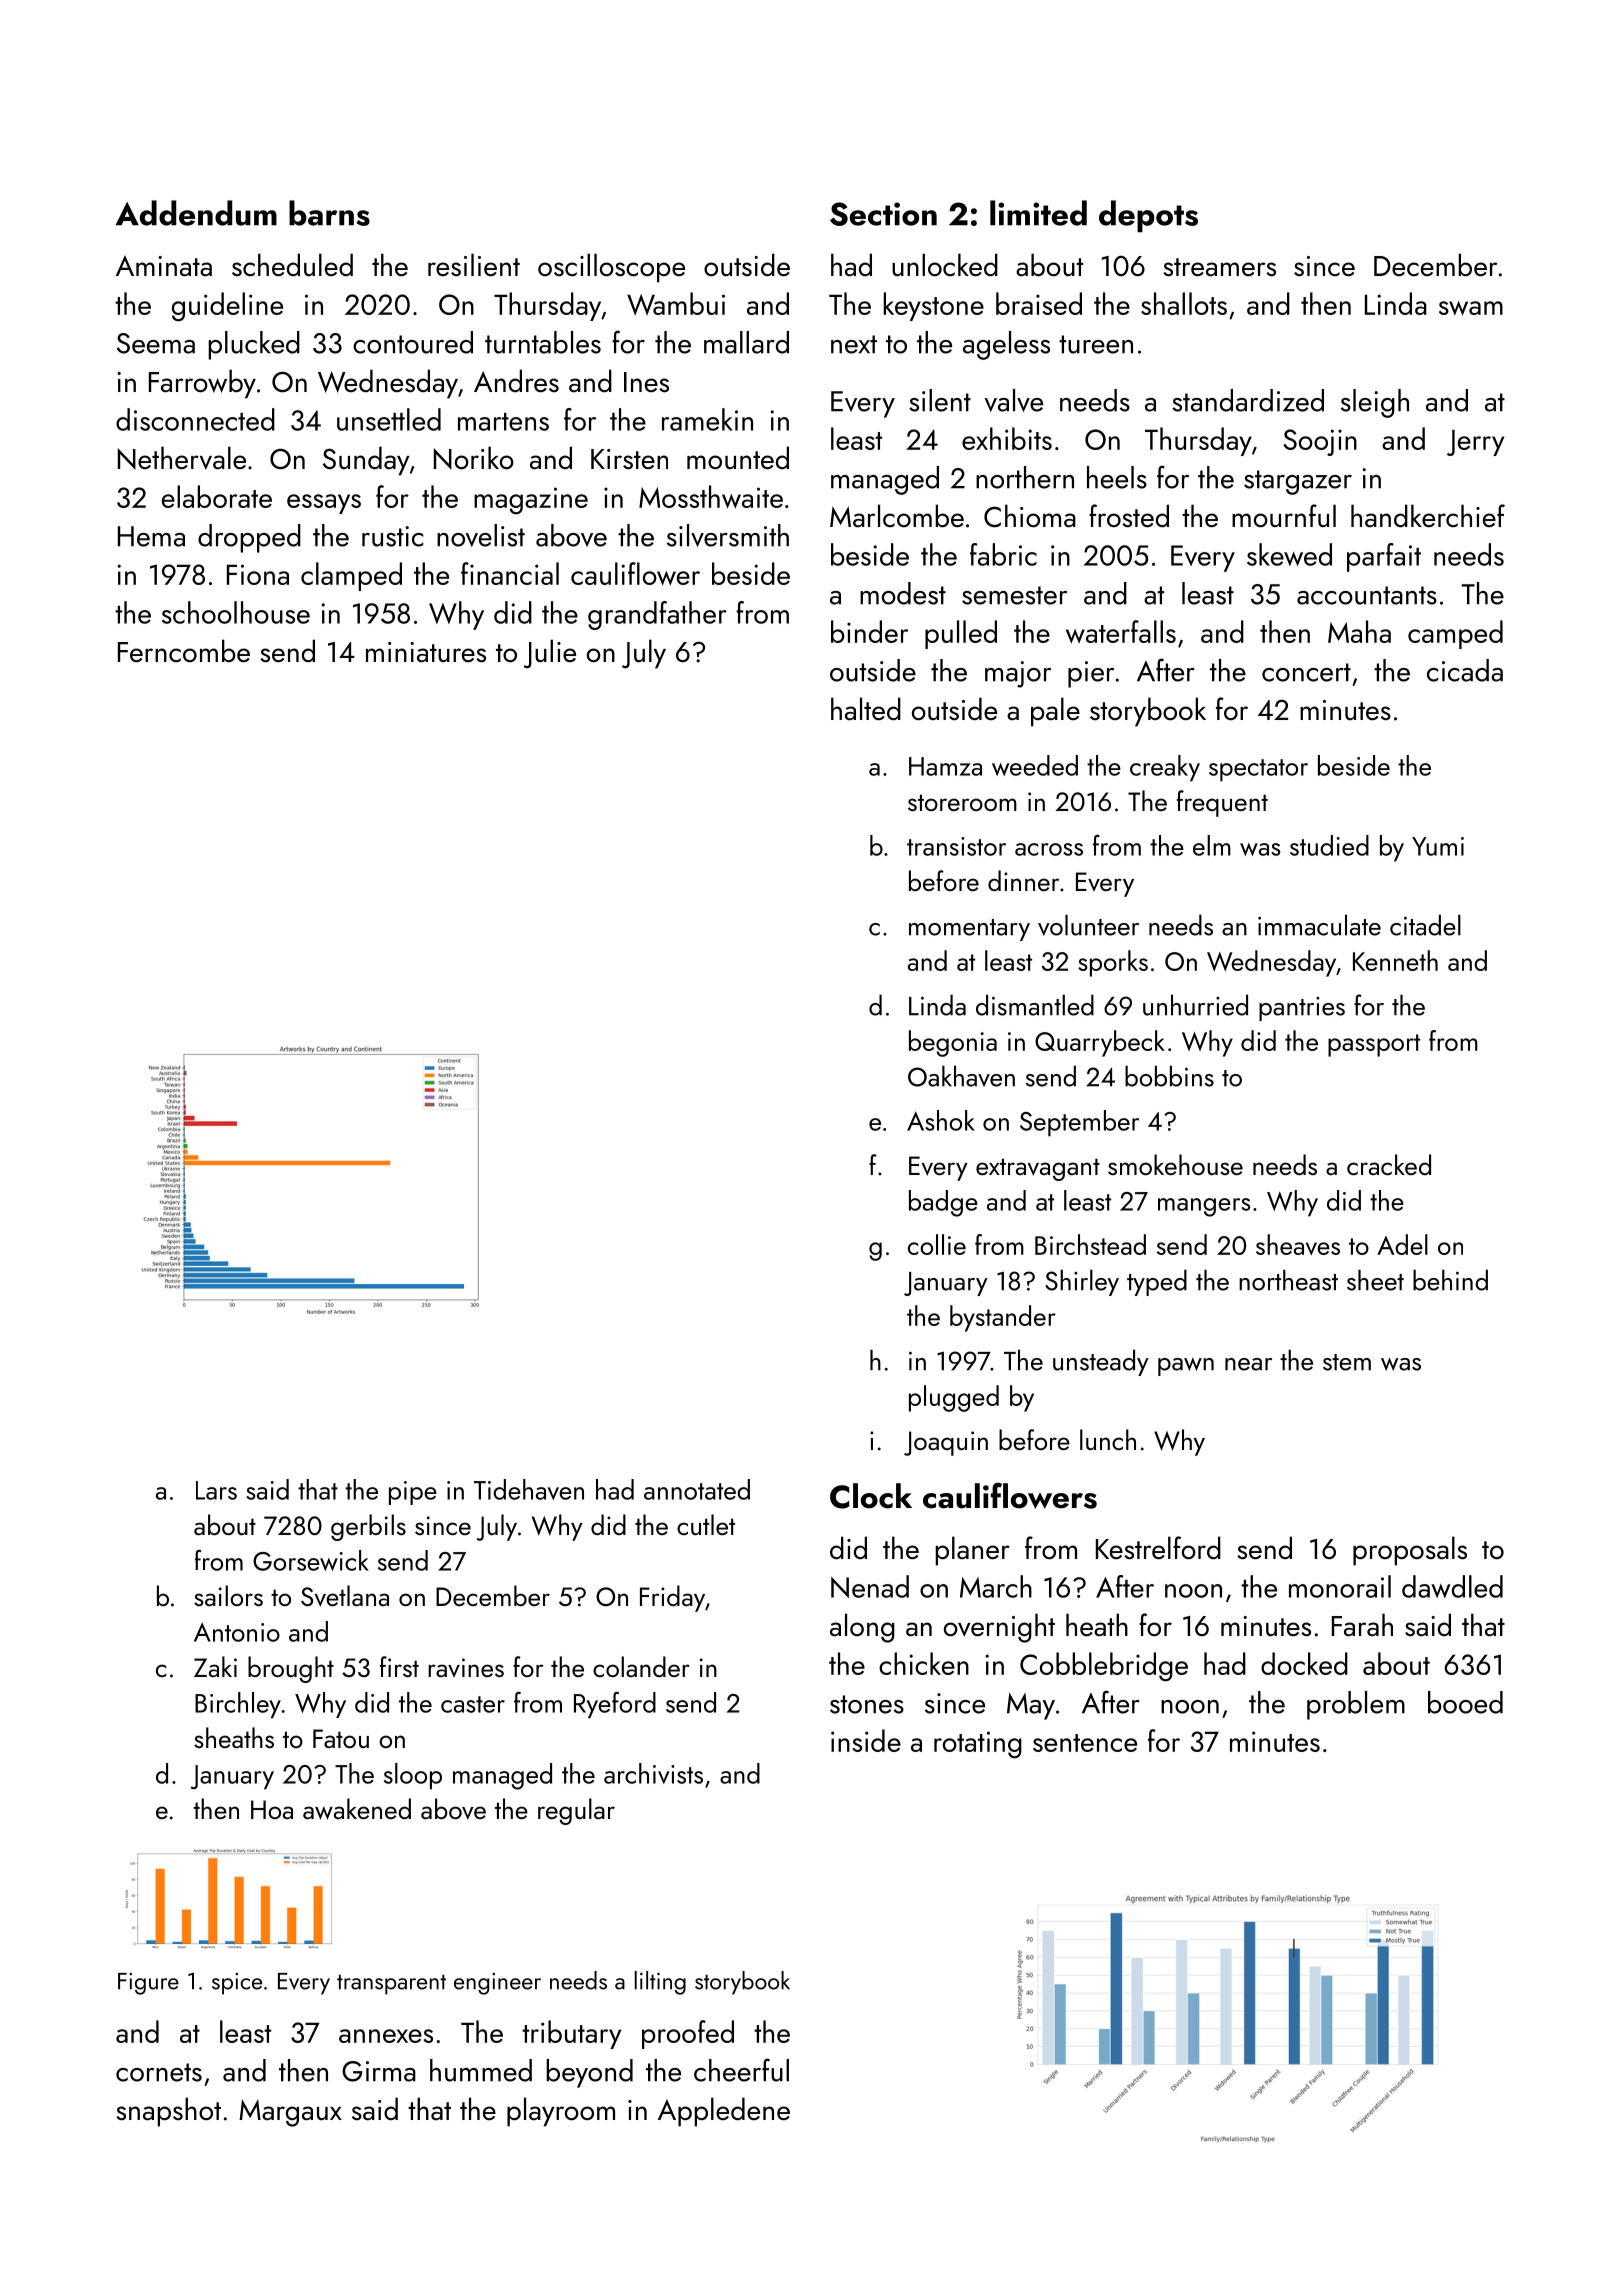  Describe the element at coordinates (561, 2112) in the document. I see `playroom` at that location.
